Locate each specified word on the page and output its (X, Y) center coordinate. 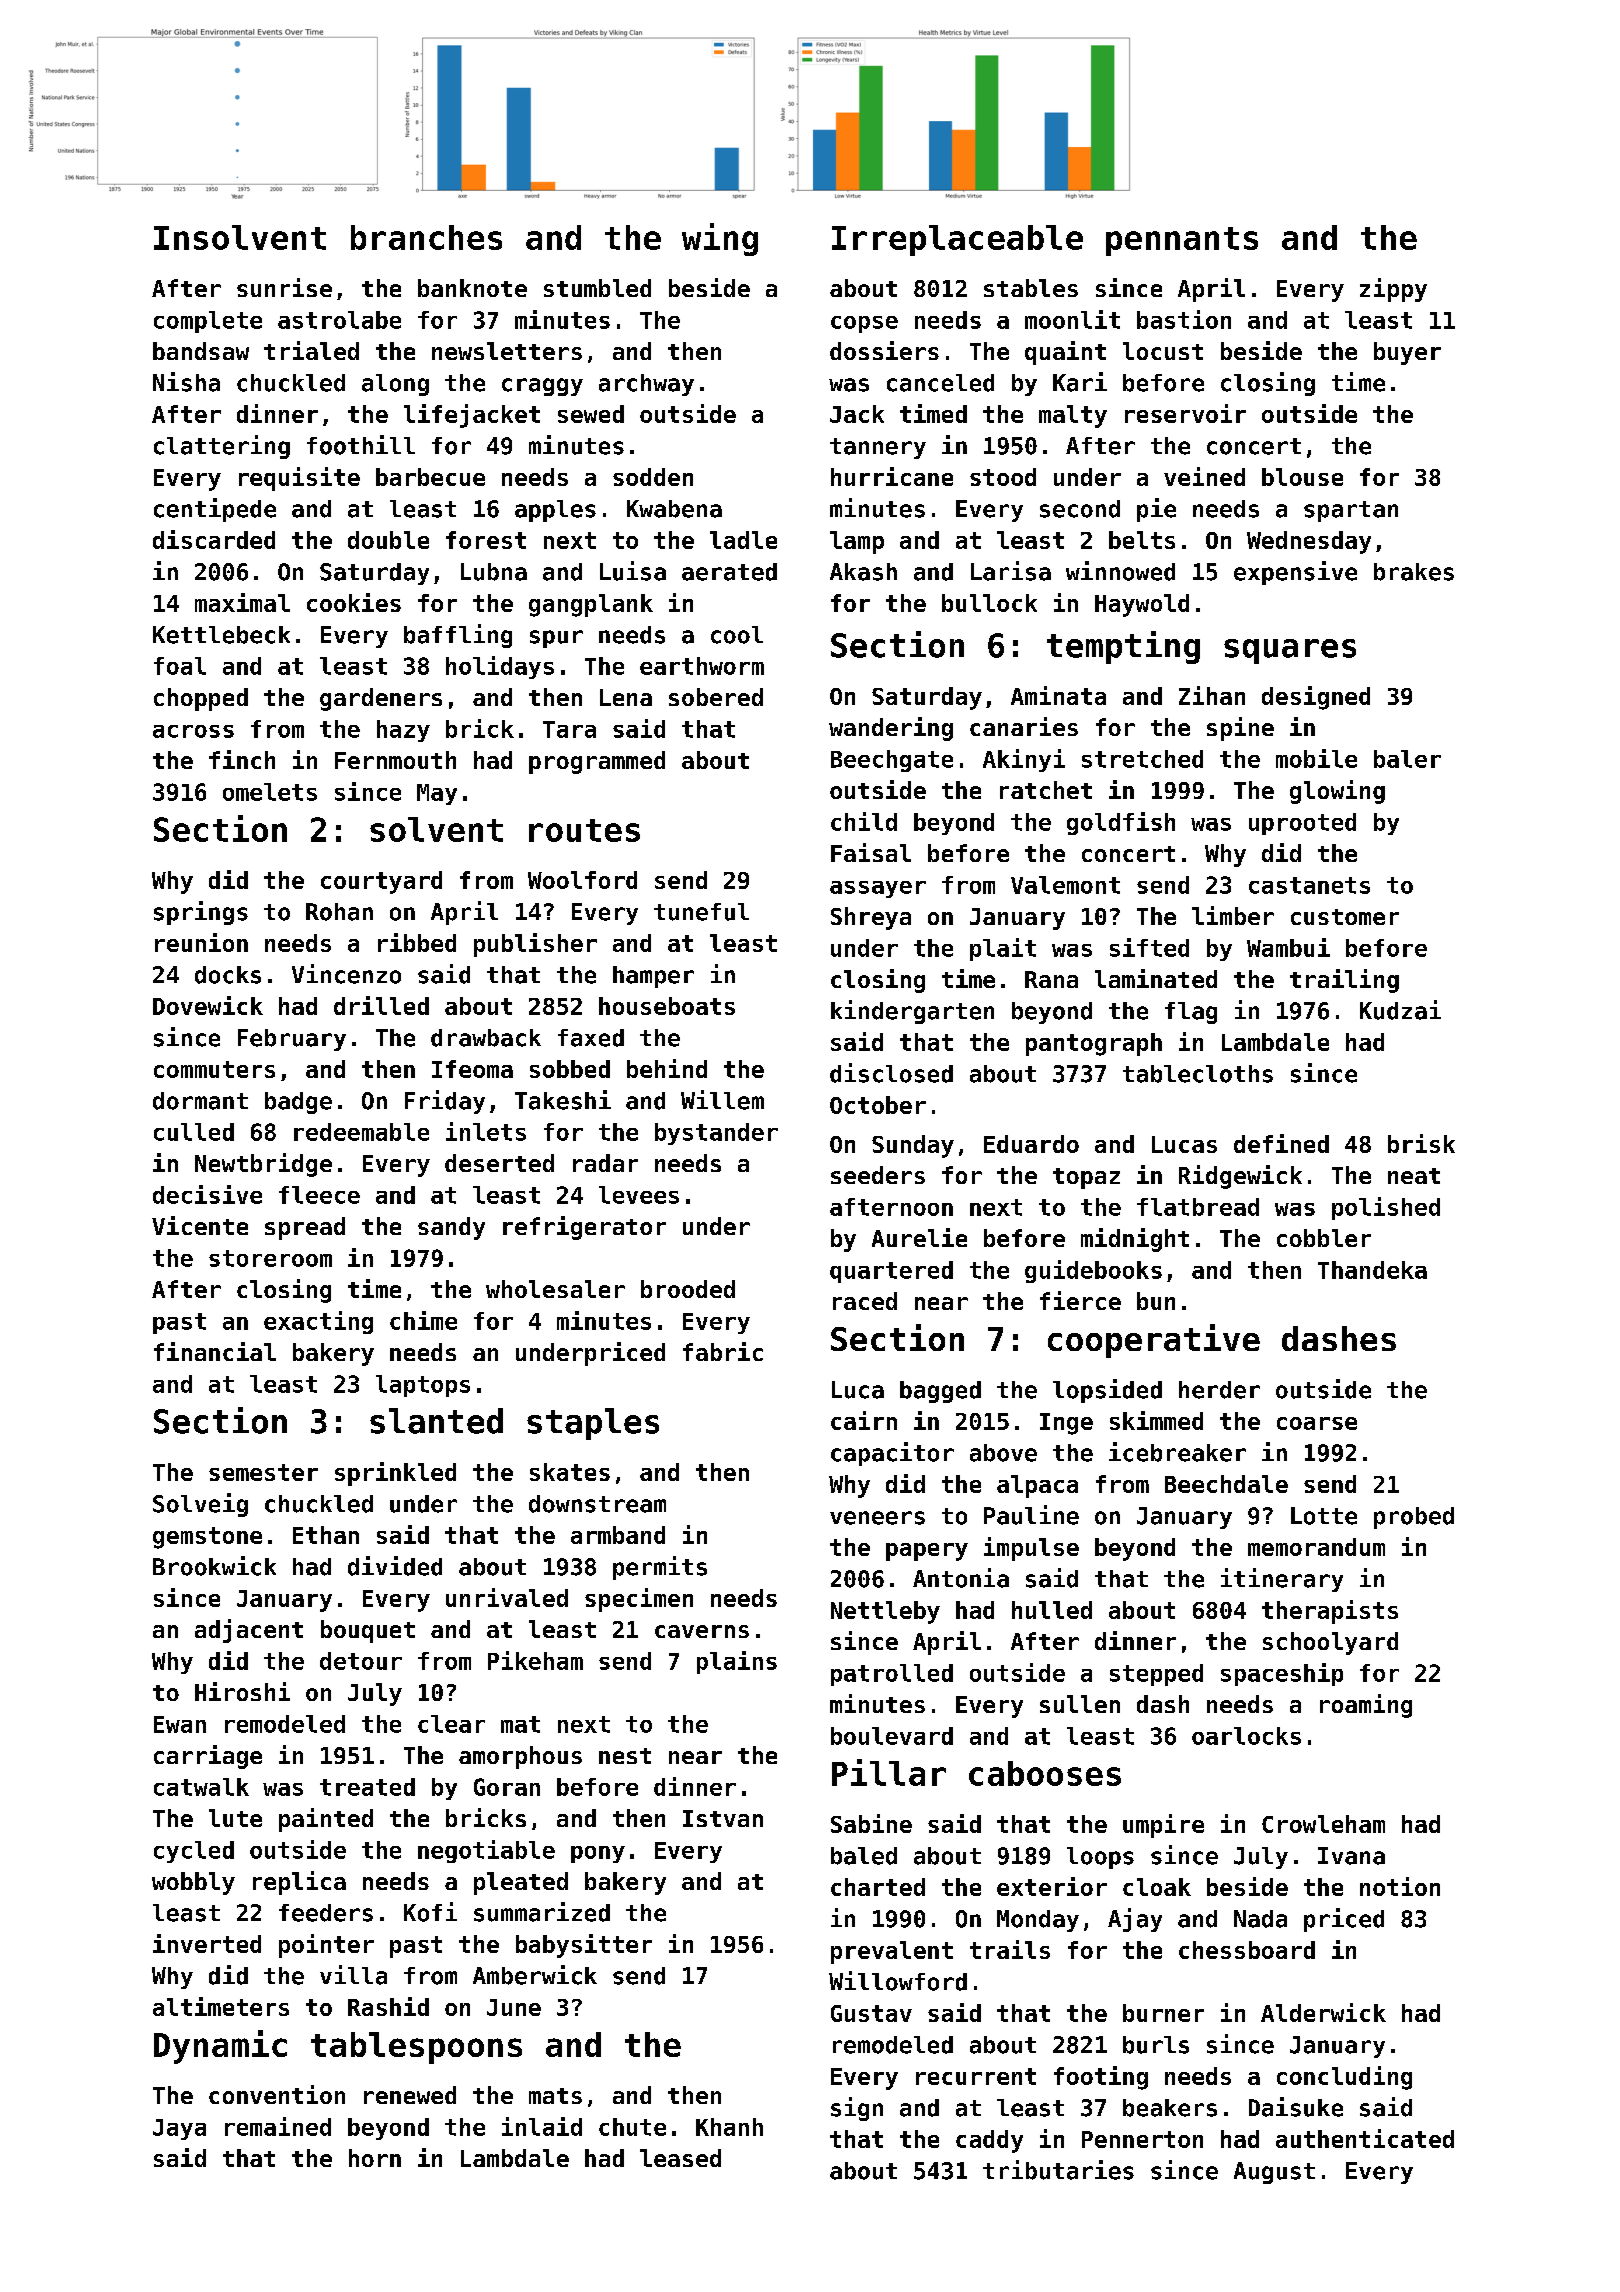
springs (201, 913)
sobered (716, 697)
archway (646, 385)
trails (1010, 1949)
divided (395, 1566)
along (395, 385)
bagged (940, 1392)
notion (1400, 1886)
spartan (1351, 511)
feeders (326, 1913)
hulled (1052, 1610)
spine (1240, 729)
